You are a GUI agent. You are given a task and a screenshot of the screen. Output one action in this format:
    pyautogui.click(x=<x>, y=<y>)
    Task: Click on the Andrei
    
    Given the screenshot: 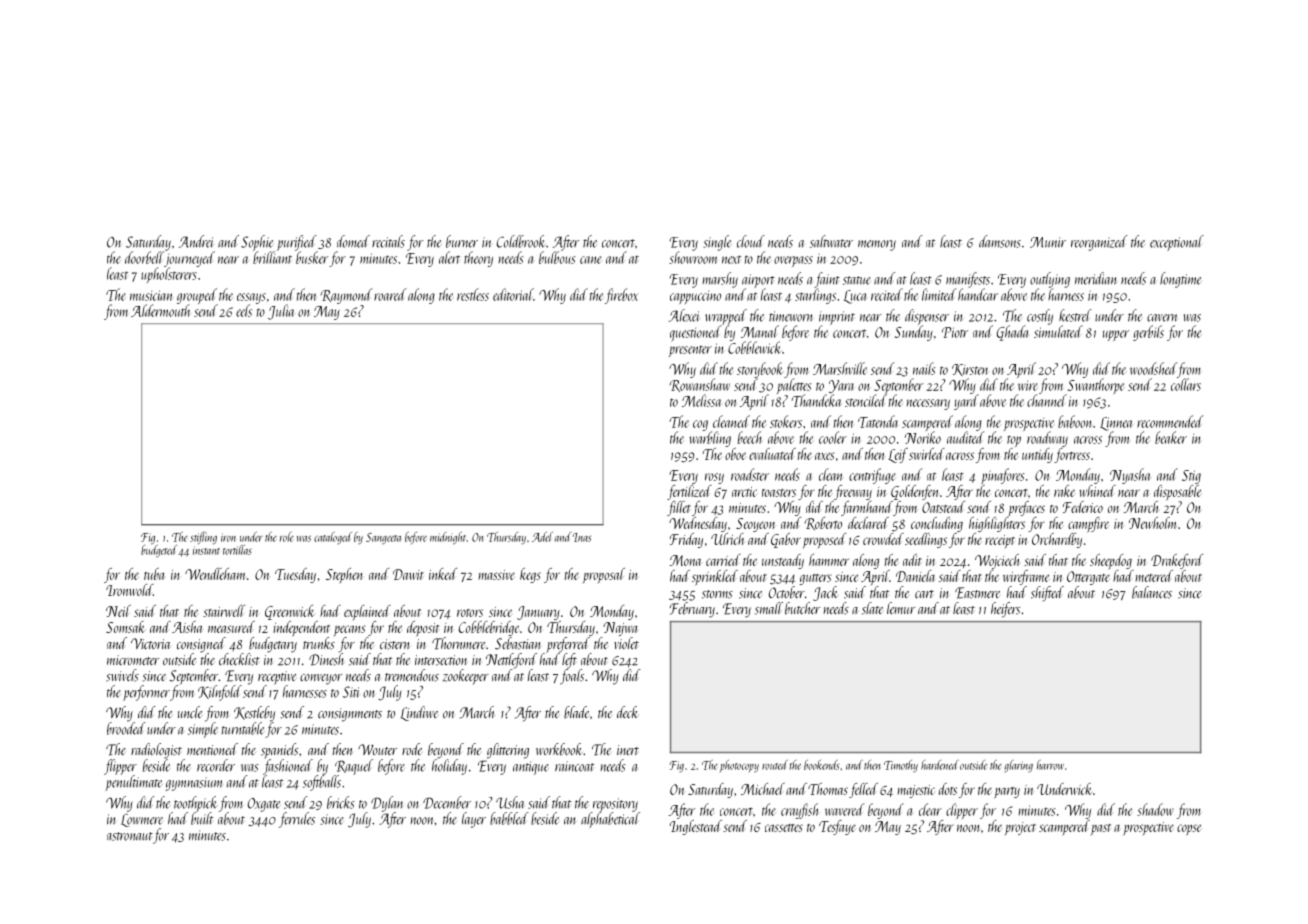 What is the action you would take?
    pyautogui.click(x=196, y=241)
